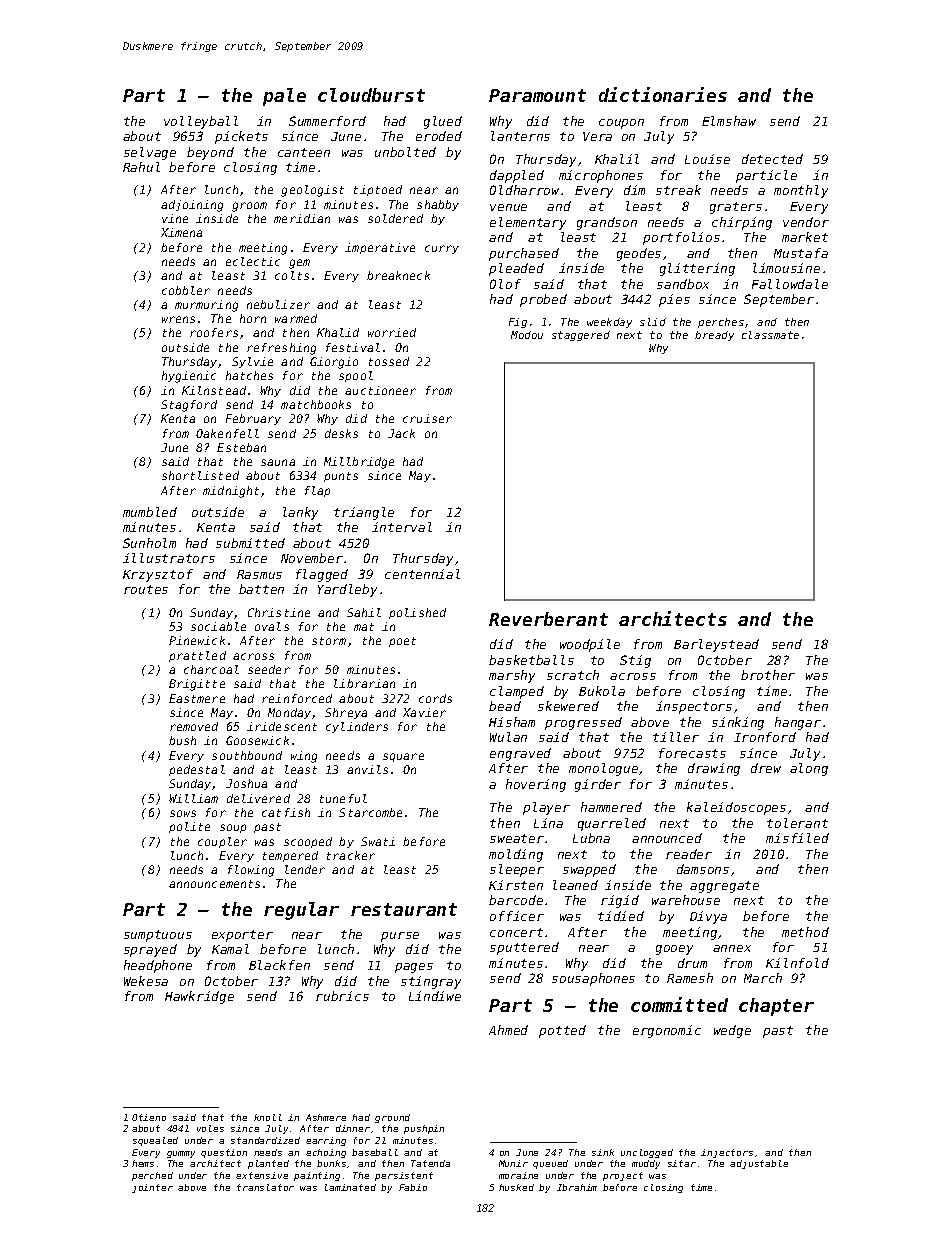 Image resolution: width=952 pixels, height=1233 pixels. Describe the element at coordinates (378, 841) in the document. I see `Swati` at that location.
